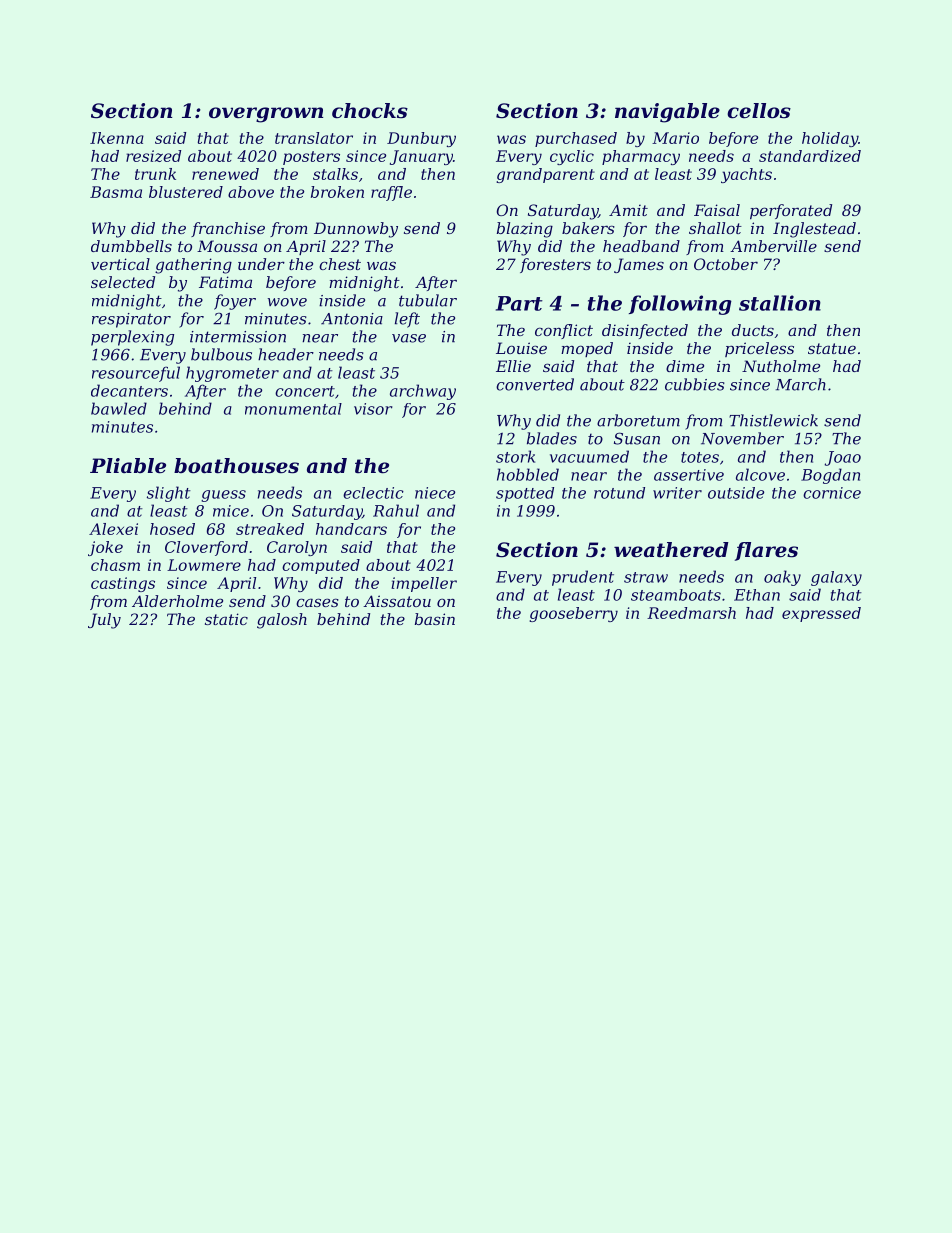 Image resolution: width=952 pixels, height=1233 pixels. Describe the element at coordinates (321, 566) in the screenshot. I see `computed` at that location.
